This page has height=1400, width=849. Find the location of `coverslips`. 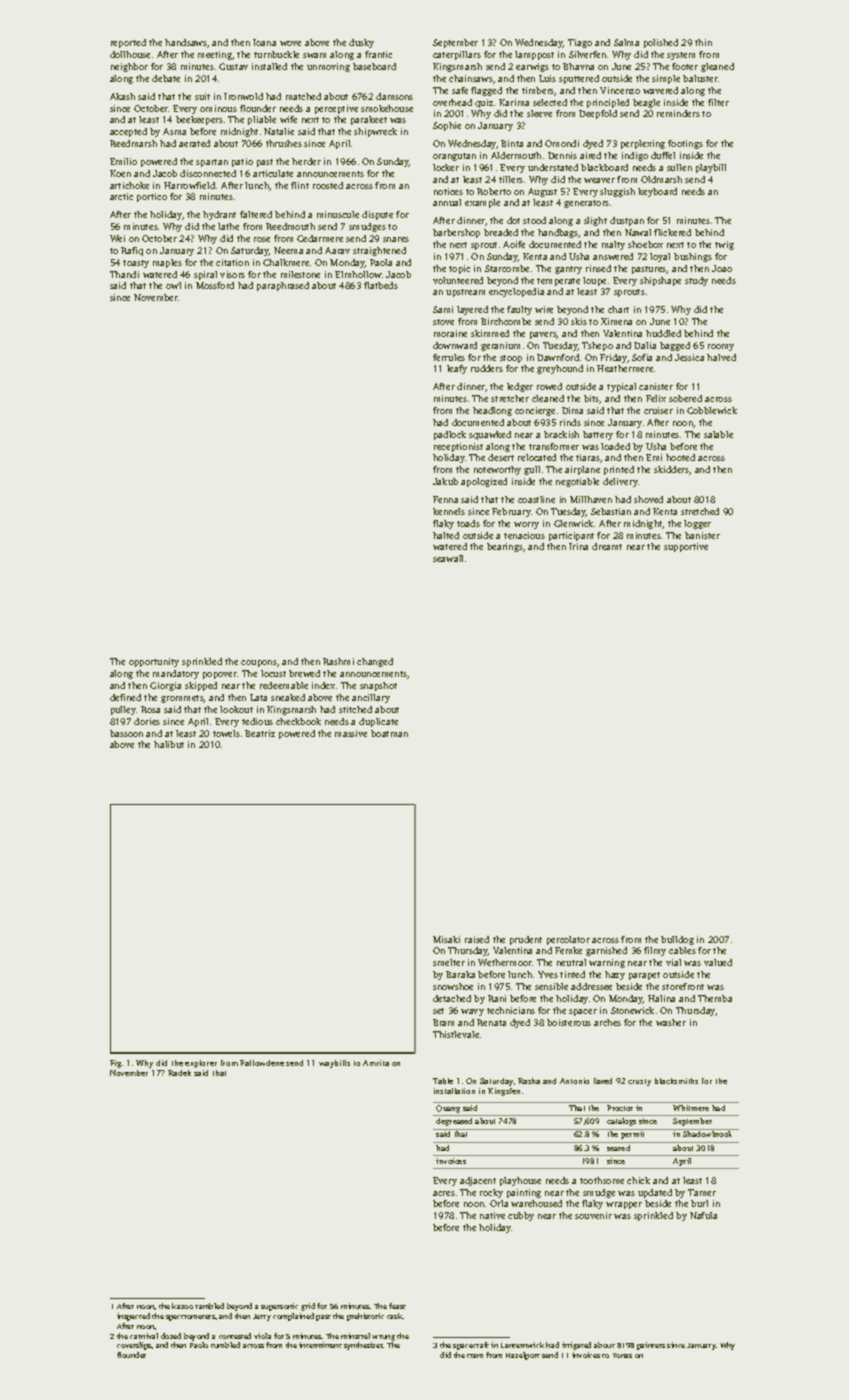

coverslips is located at coordinates (134, 1346).
